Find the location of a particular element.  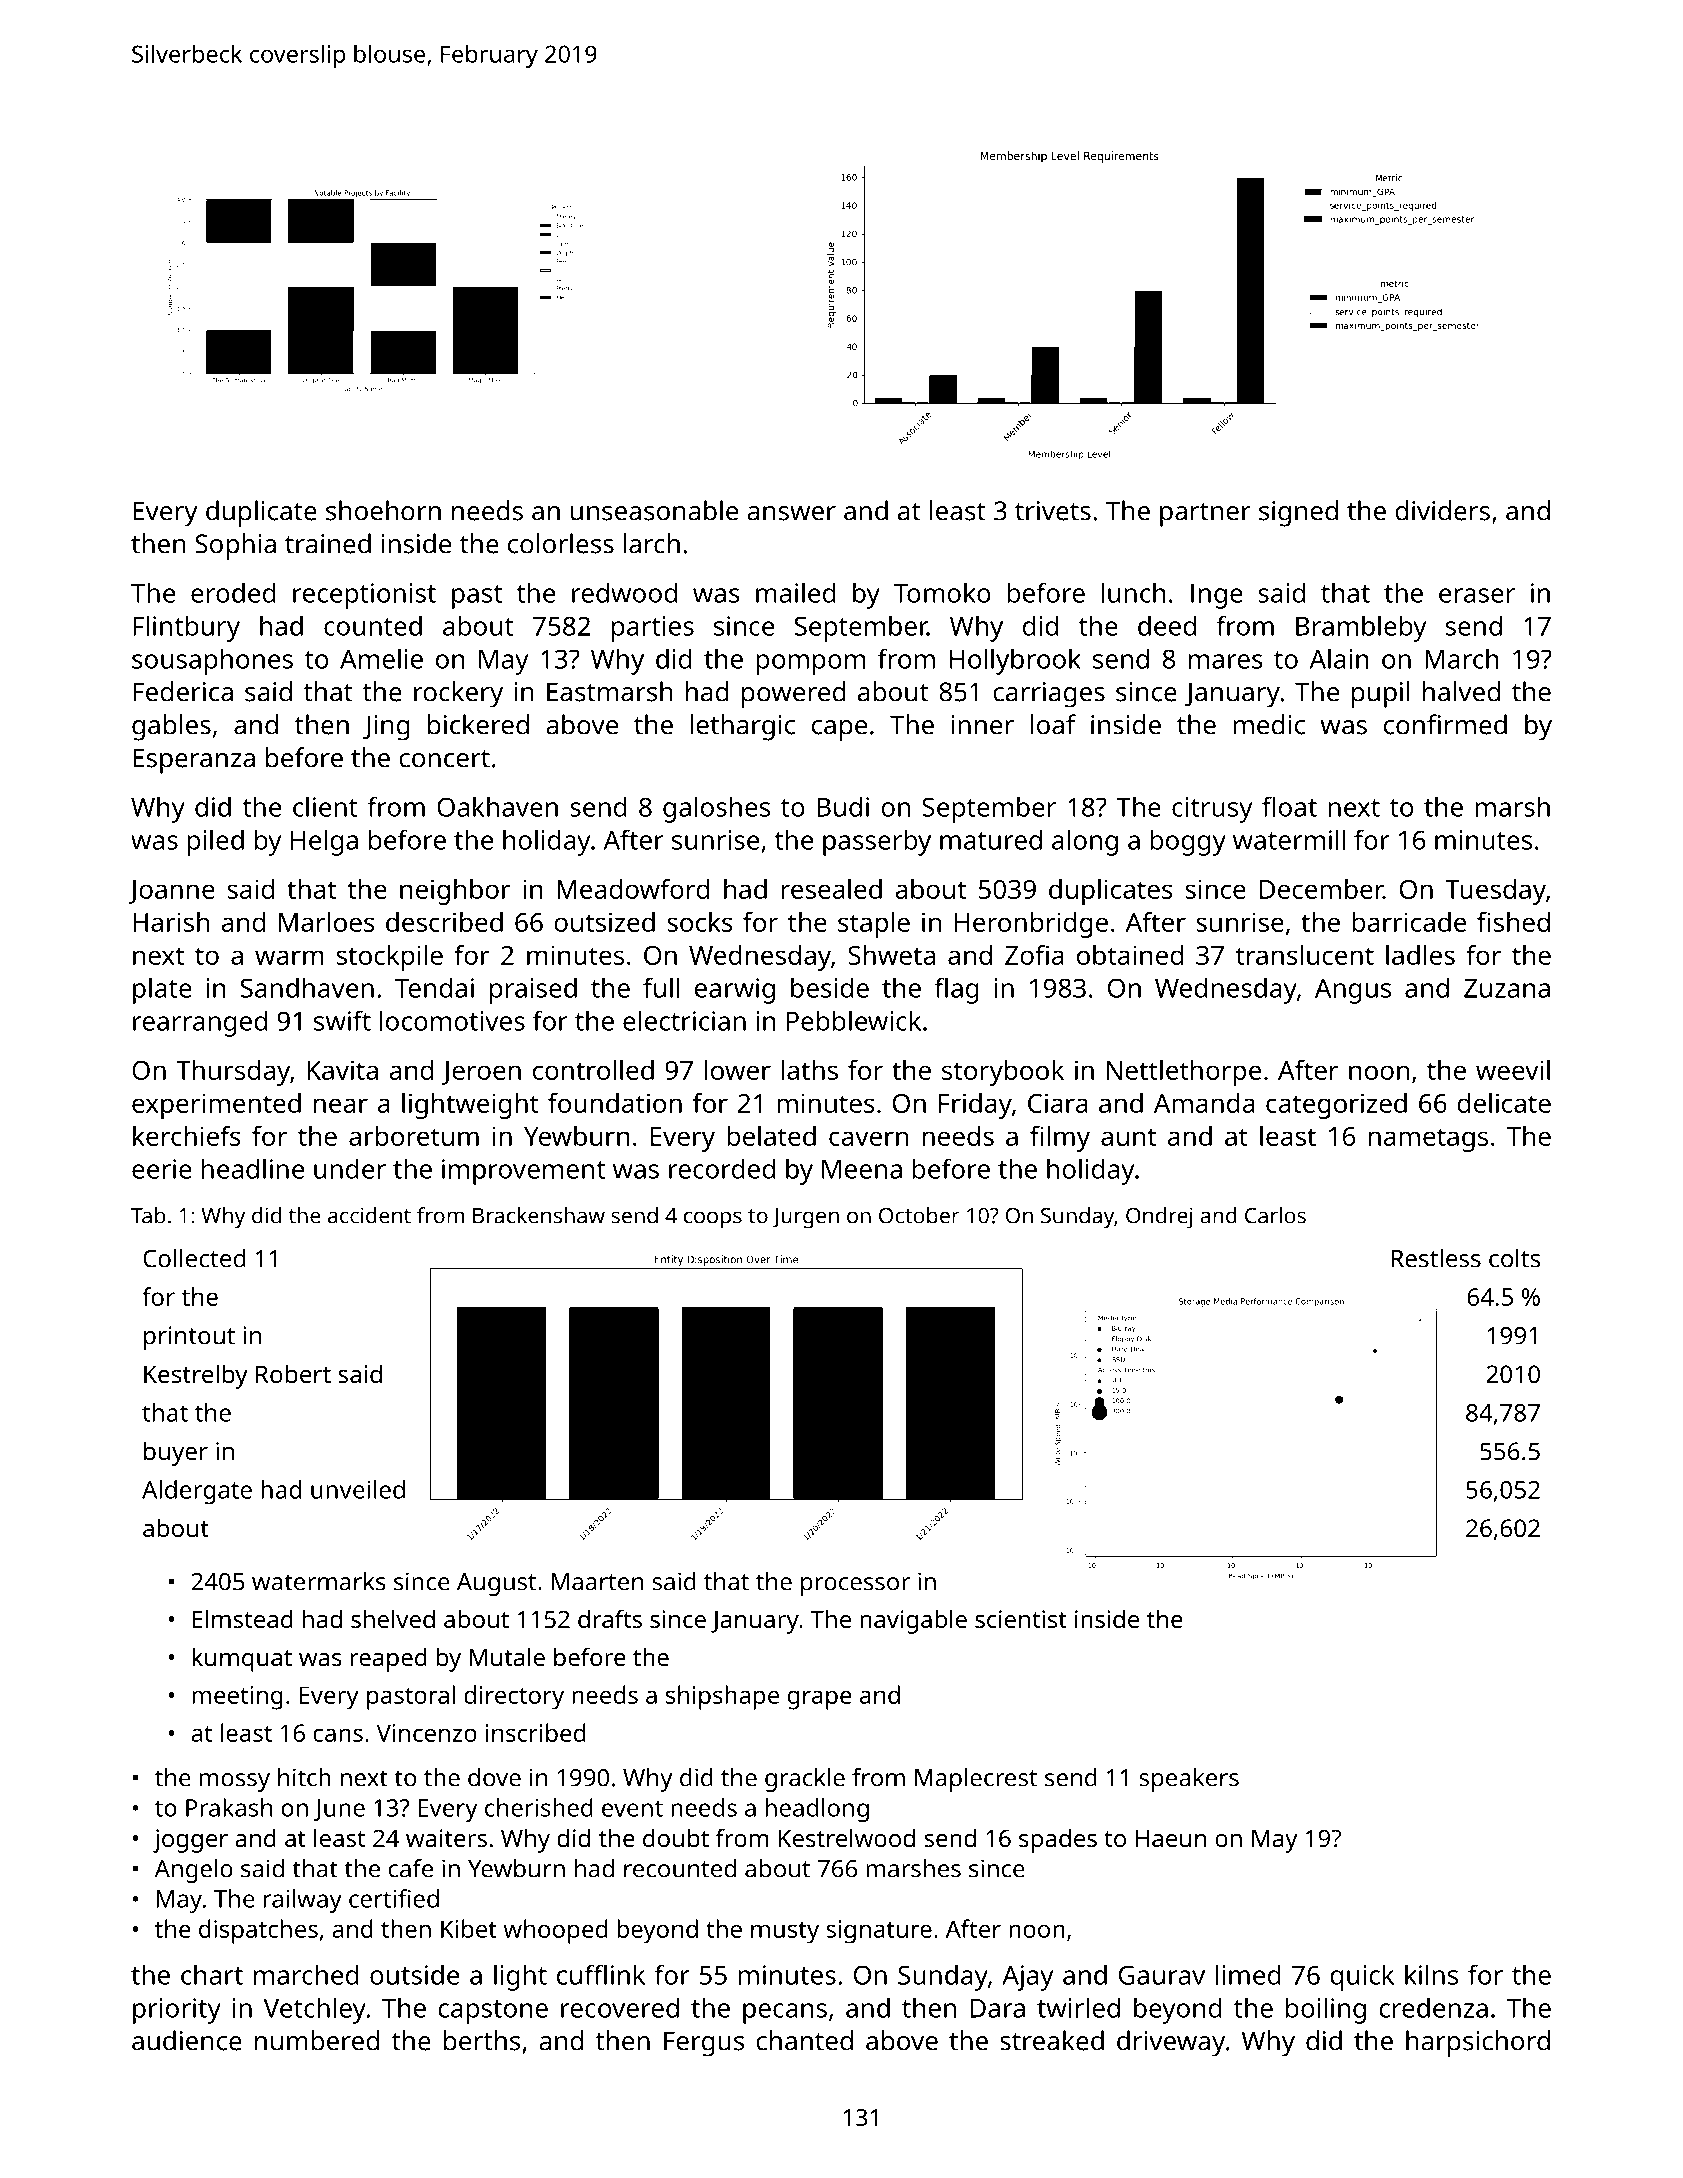

shipshape is located at coordinates (722, 1697).
